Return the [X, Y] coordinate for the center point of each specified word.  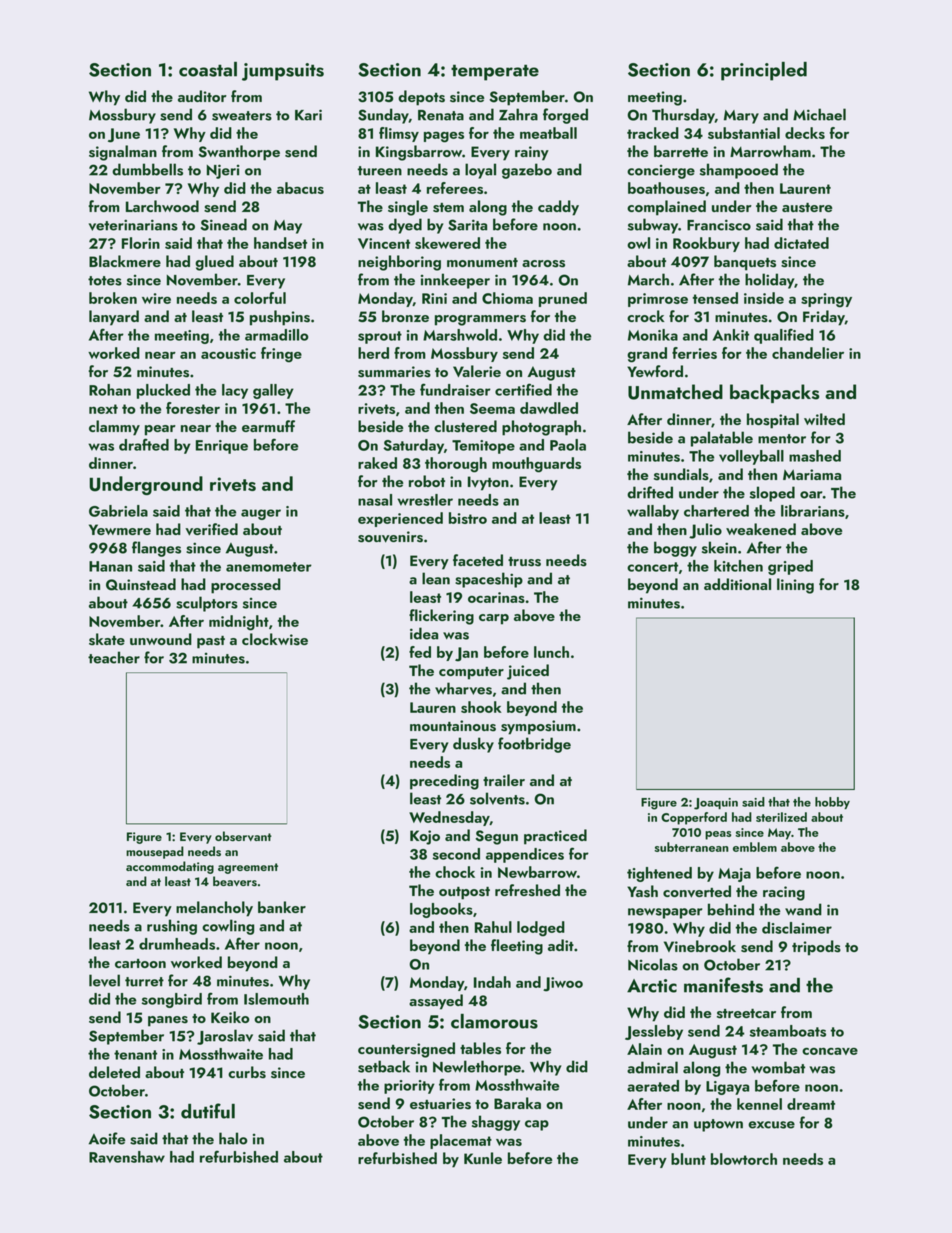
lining [795, 586]
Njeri [223, 171]
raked [377, 463]
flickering [441, 617]
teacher [114, 657]
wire [156, 298]
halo [233, 1138]
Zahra [518, 114]
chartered [716, 511]
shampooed [739, 171]
